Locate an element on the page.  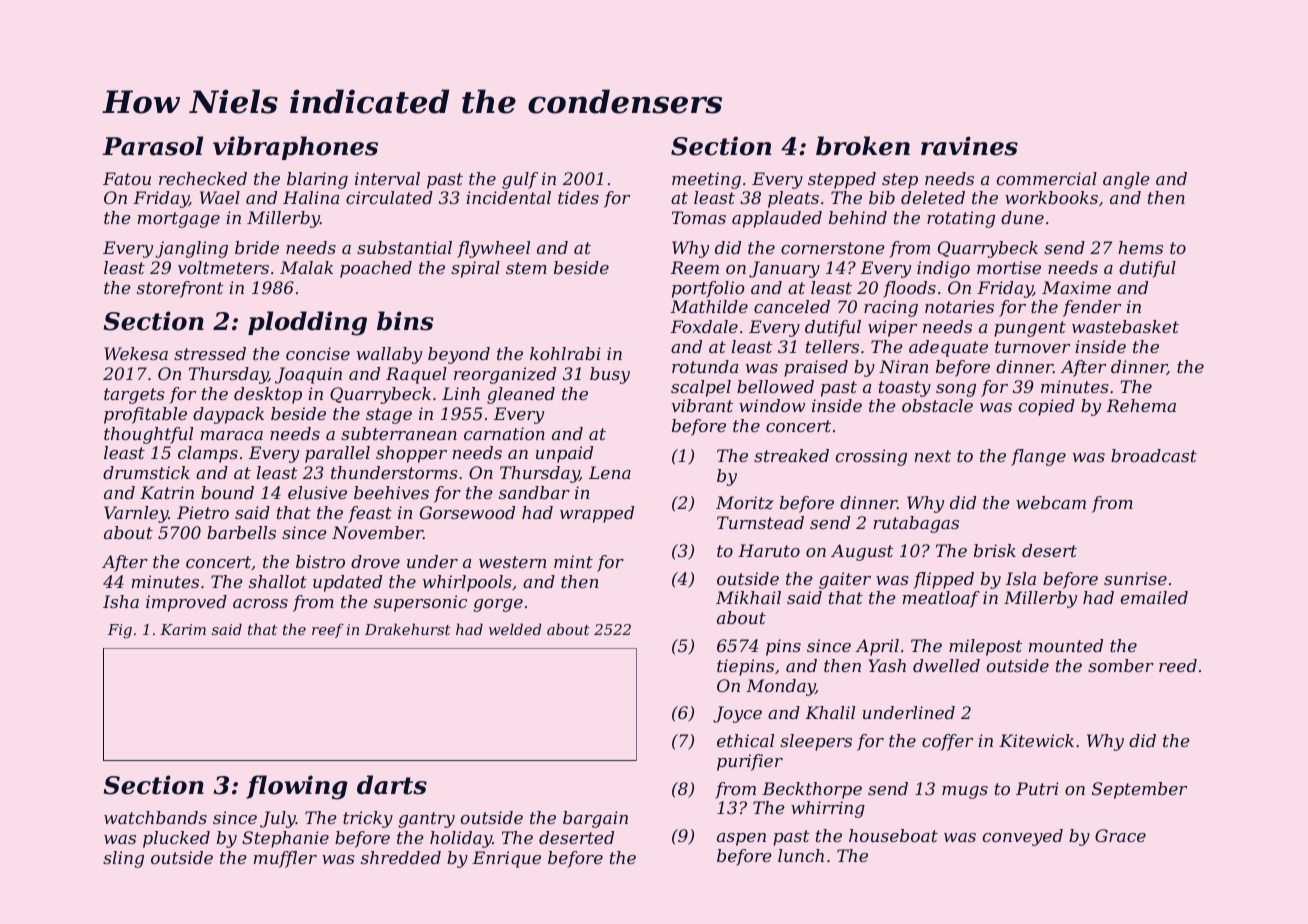
unpaid is located at coordinates (564, 454).
